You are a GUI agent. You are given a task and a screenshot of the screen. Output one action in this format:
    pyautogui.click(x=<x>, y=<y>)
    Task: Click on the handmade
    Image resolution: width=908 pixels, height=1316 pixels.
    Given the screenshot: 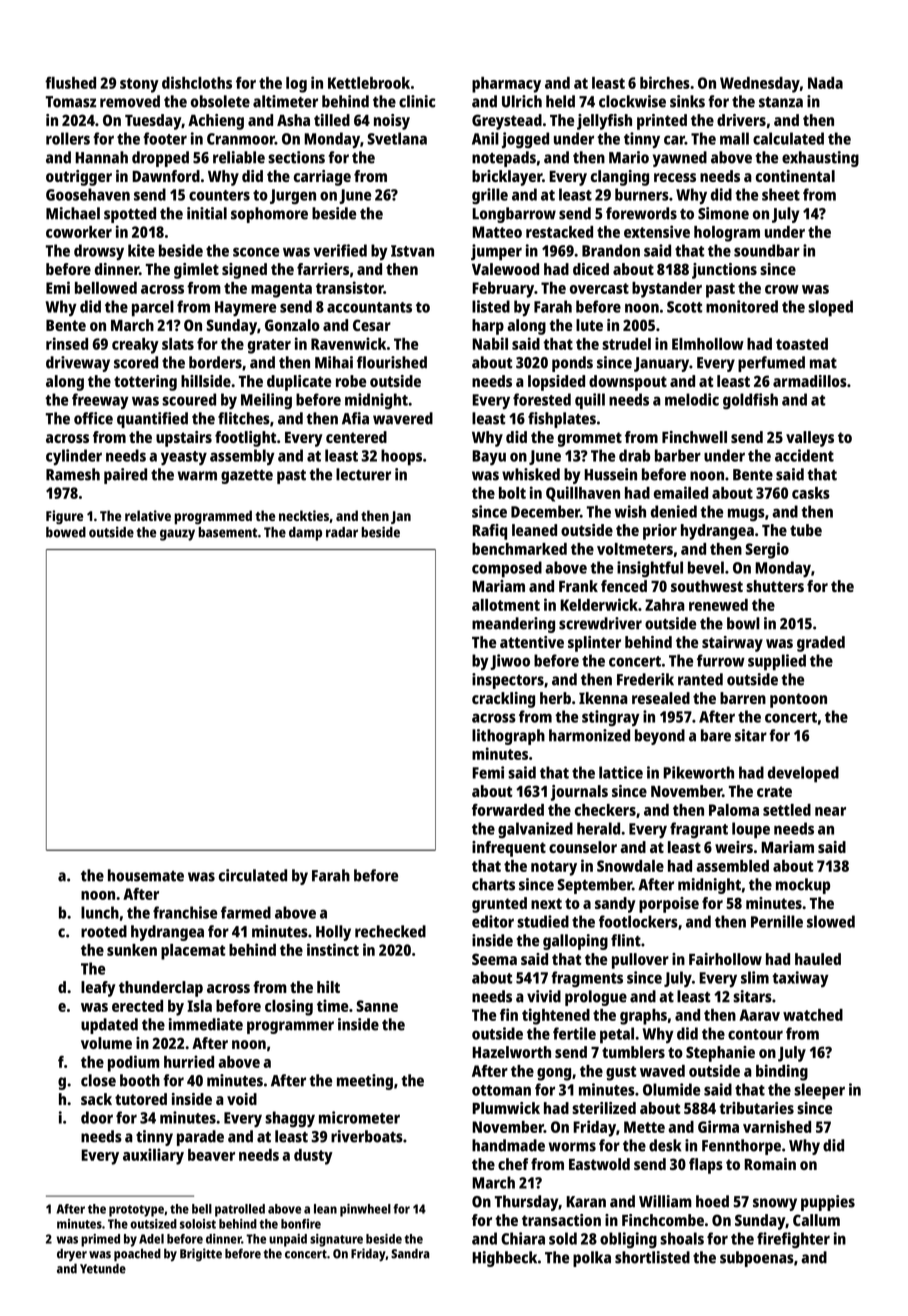 What is the action you would take?
    pyautogui.click(x=508, y=1145)
